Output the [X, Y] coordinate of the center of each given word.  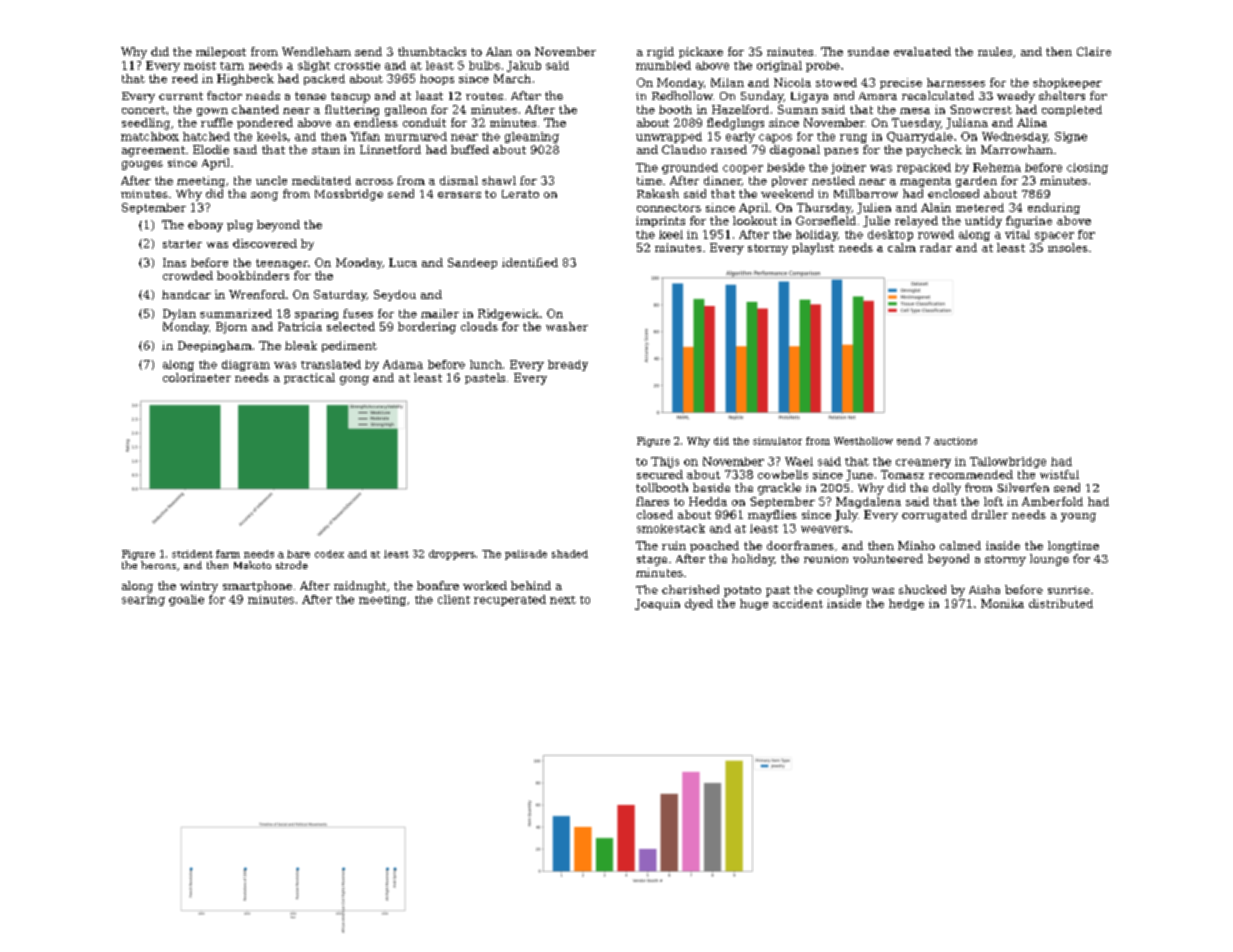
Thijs [665, 462]
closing [1087, 168]
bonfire [438, 585]
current [181, 96]
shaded [570, 554]
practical [309, 378]
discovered [265, 243]
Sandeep [472, 263]
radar [936, 247]
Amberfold [1052, 501]
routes [484, 96]
